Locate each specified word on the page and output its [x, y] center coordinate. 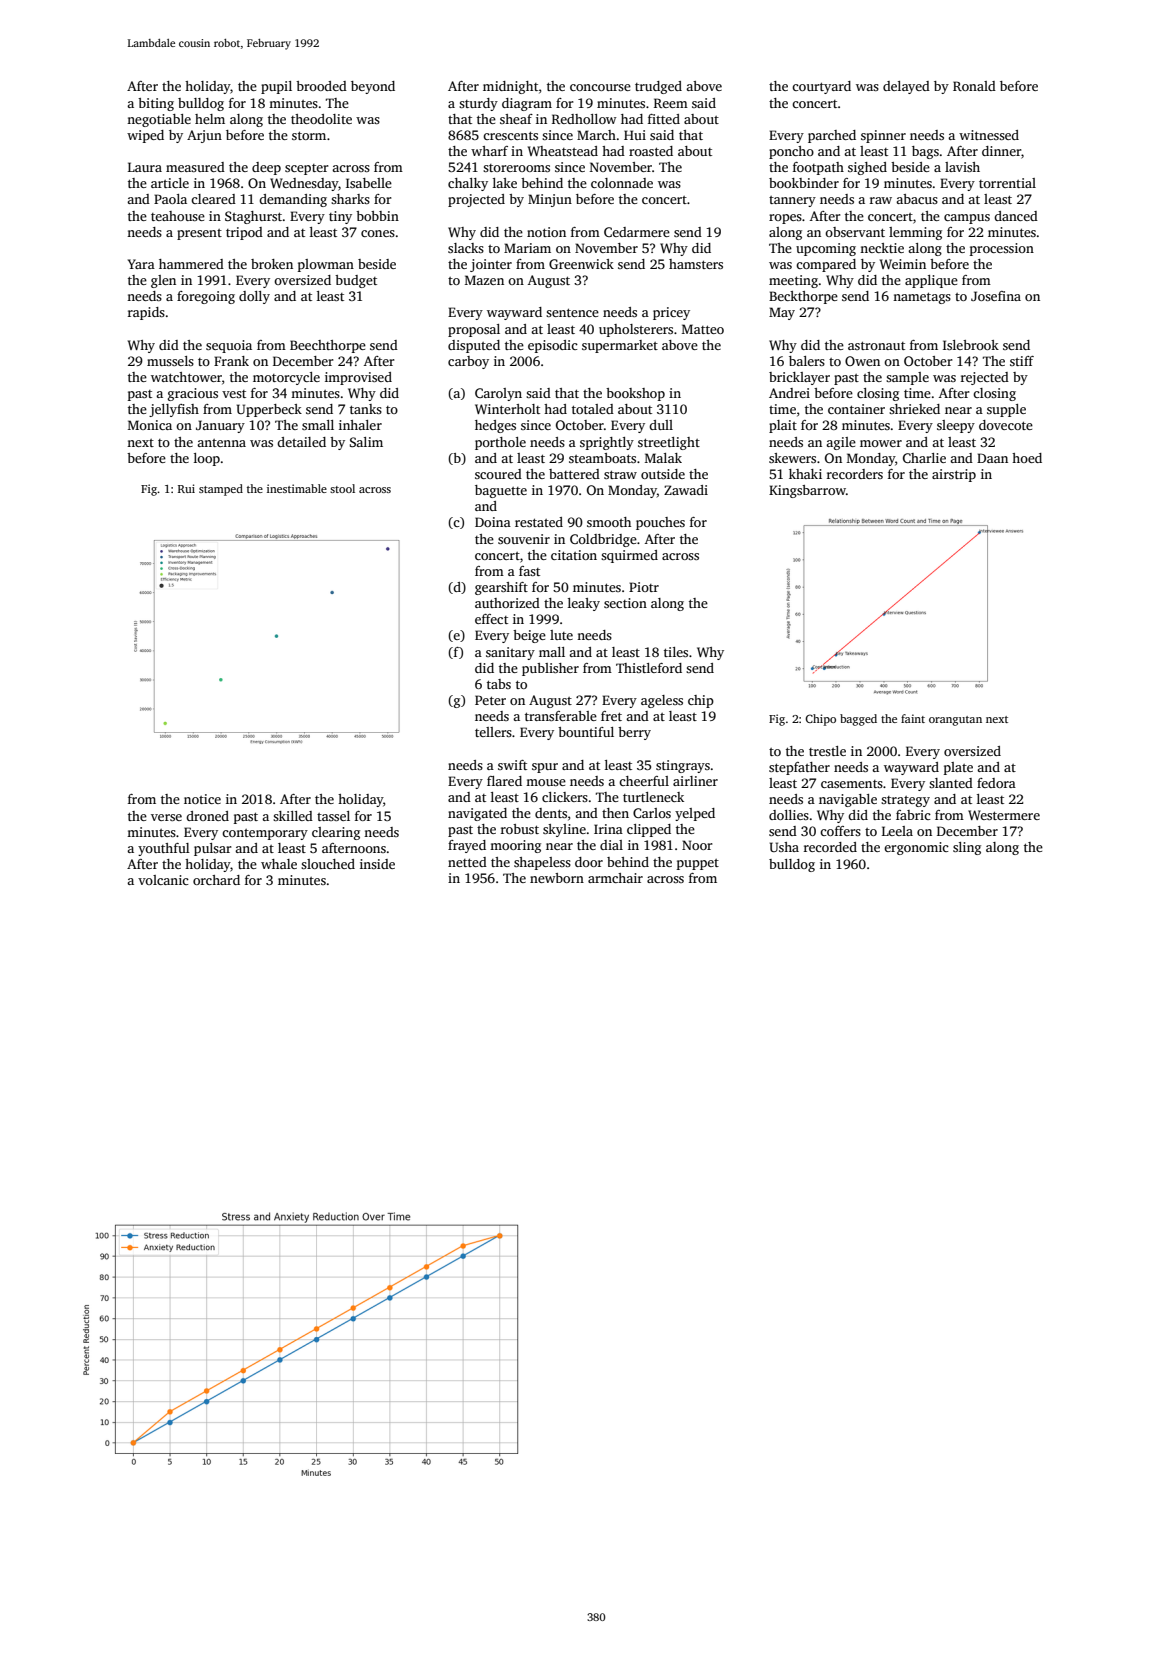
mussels [170, 361]
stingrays [683, 766]
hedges [495, 426]
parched [832, 136]
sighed [867, 168]
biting [156, 104]
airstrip [954, 475]
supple [1006, 410]
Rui [186, 488]
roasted [651, 151]
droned [207, 816]
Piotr [644, 587]
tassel [333, 816]
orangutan [955, 721]
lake [505, 183]
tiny [340, 217]
